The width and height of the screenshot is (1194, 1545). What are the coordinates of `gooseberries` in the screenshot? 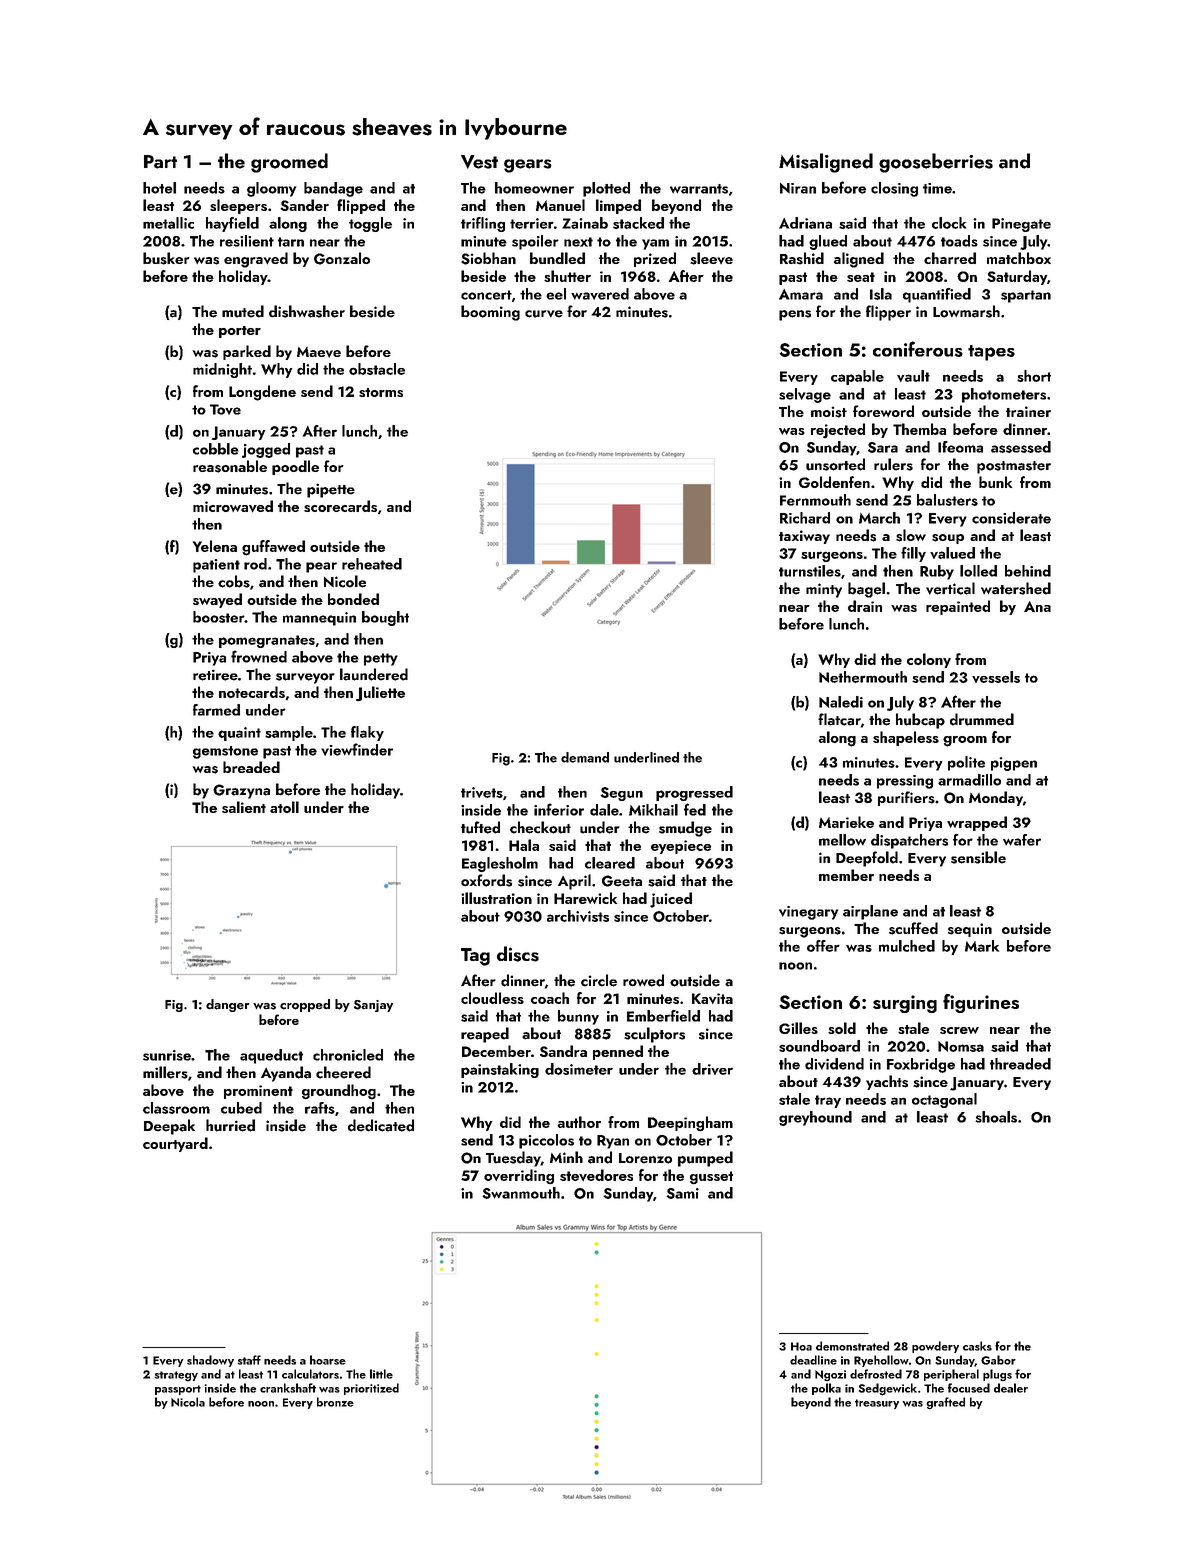 It's located at (936, 163).
